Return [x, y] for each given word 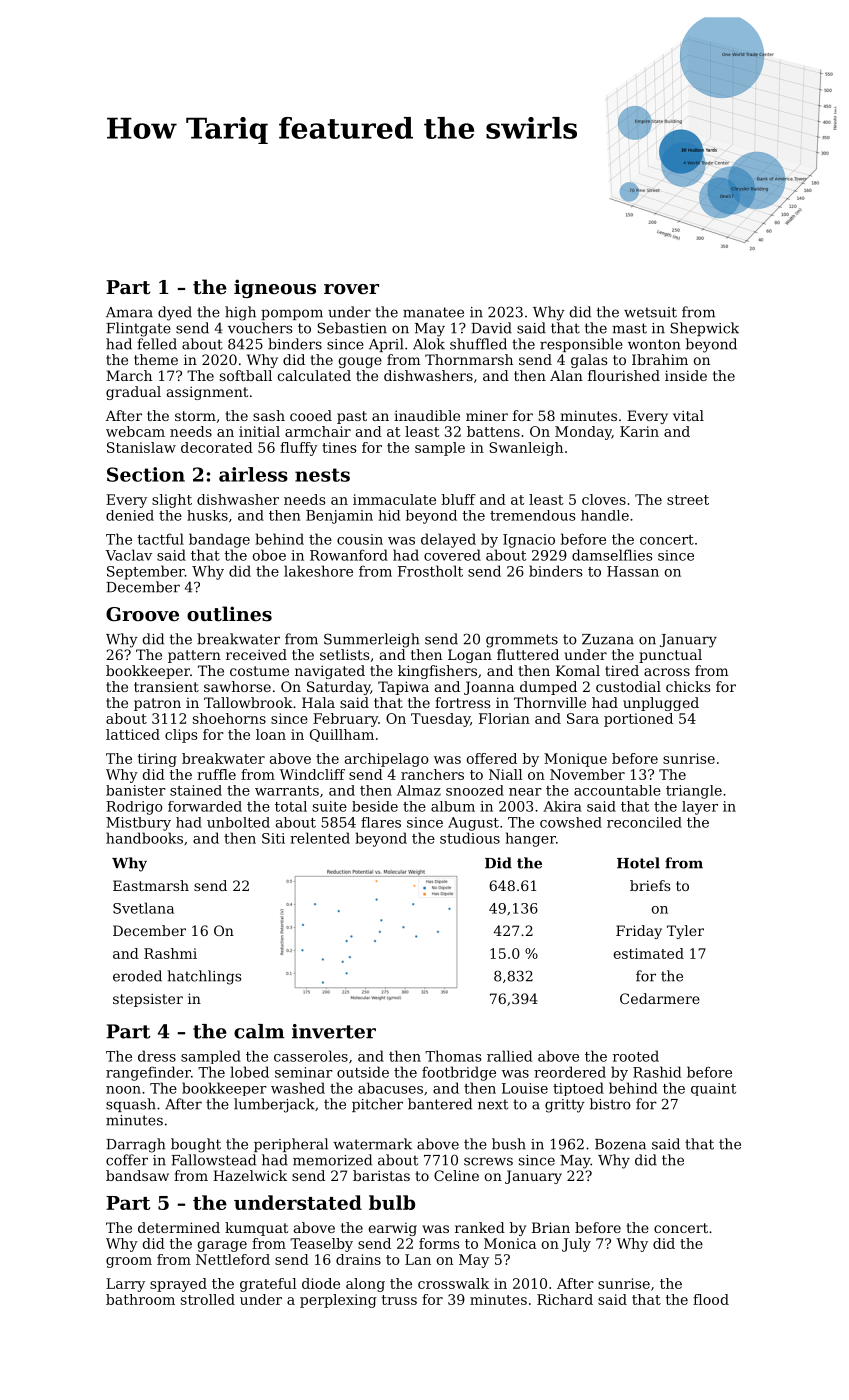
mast [629, 328]
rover [351, 289]
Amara [129, 312]
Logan [470, 656]
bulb [392, 1202]
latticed [133, 734]
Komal [578, 670]
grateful [268, 1285]
